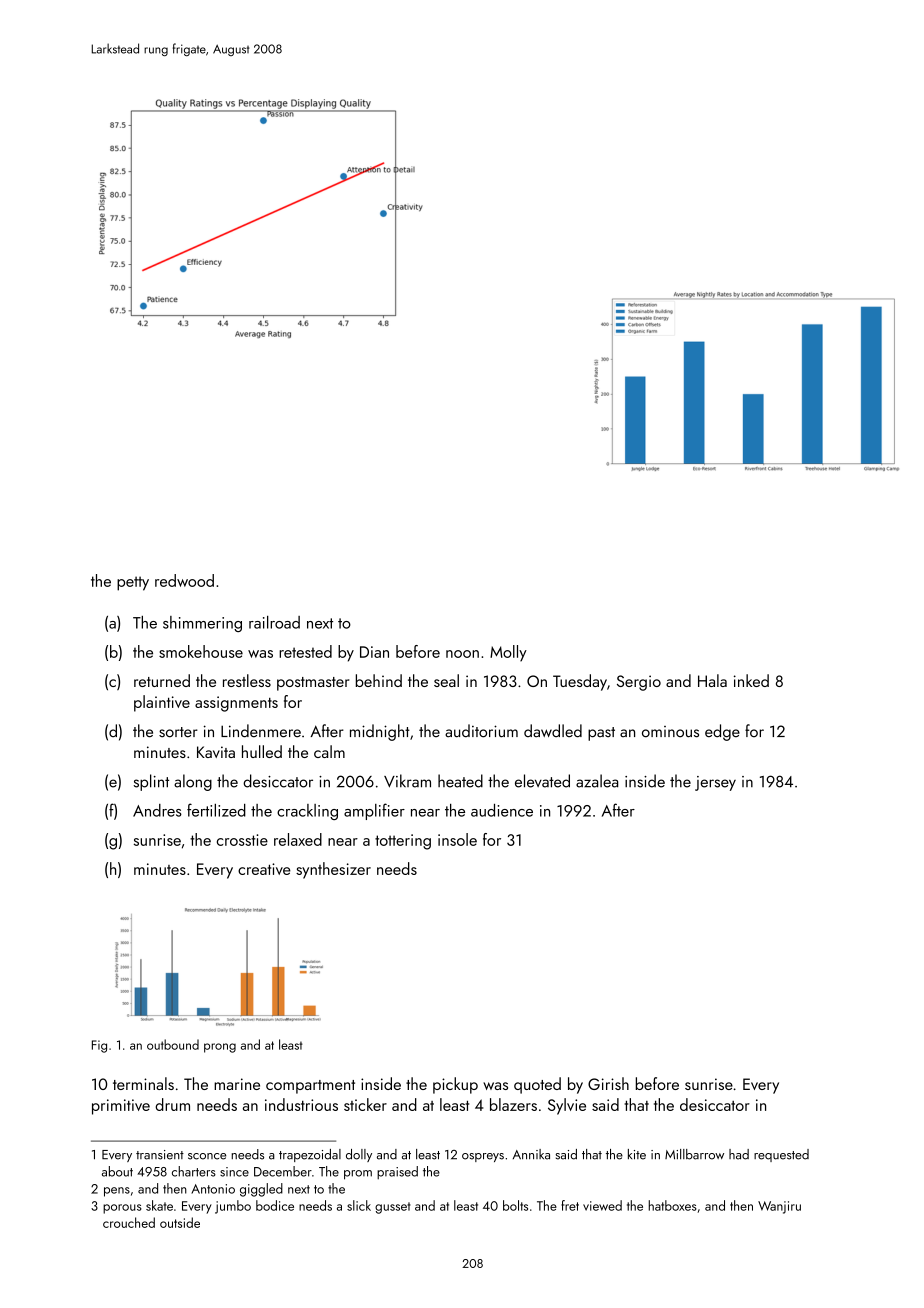  Describe the element at coordinates (715, 783) in the screenshot. I see `jersey` at that location.
